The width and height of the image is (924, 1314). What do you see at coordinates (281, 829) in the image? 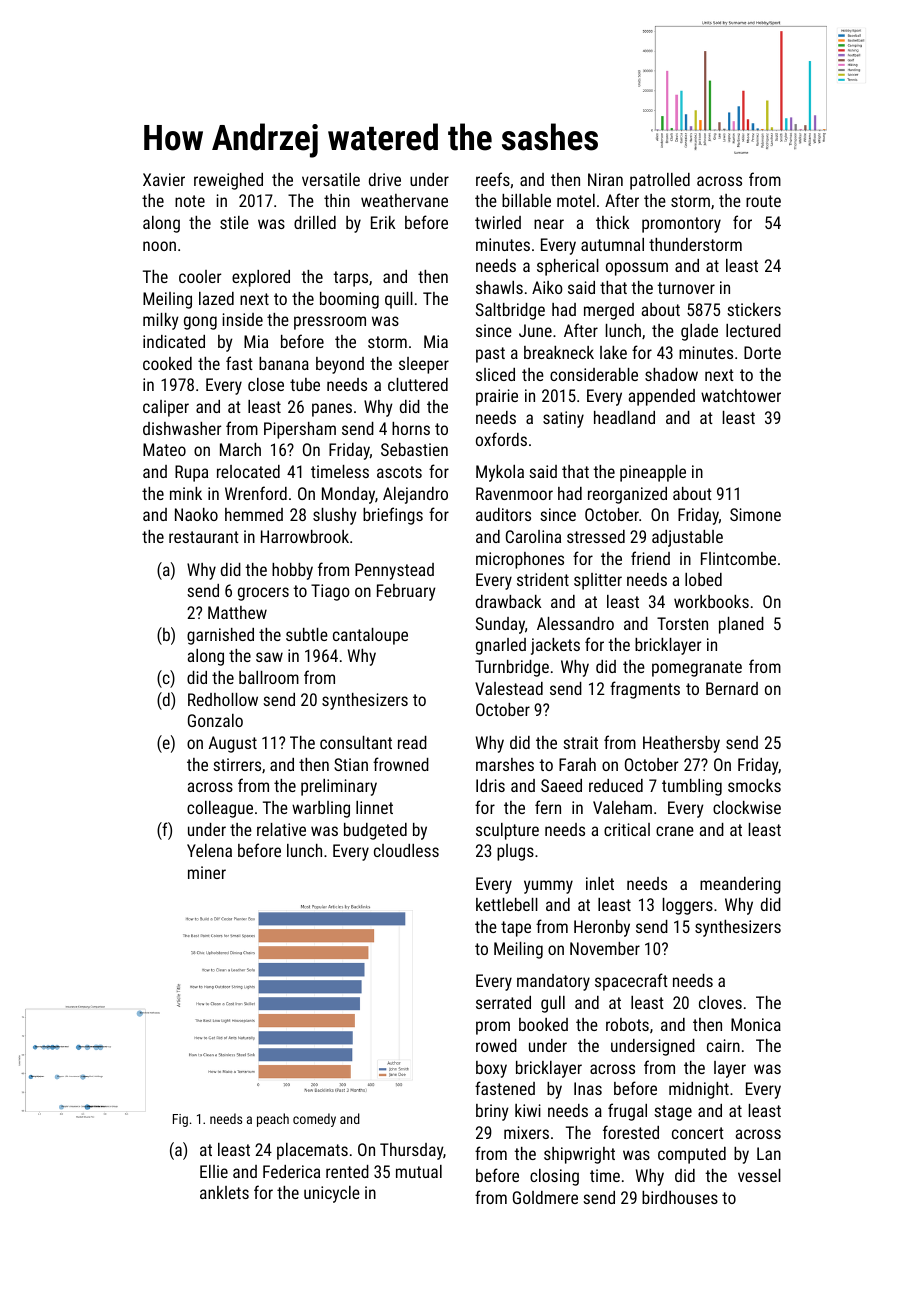
I see `relative` at bounding box center [281, 829].
